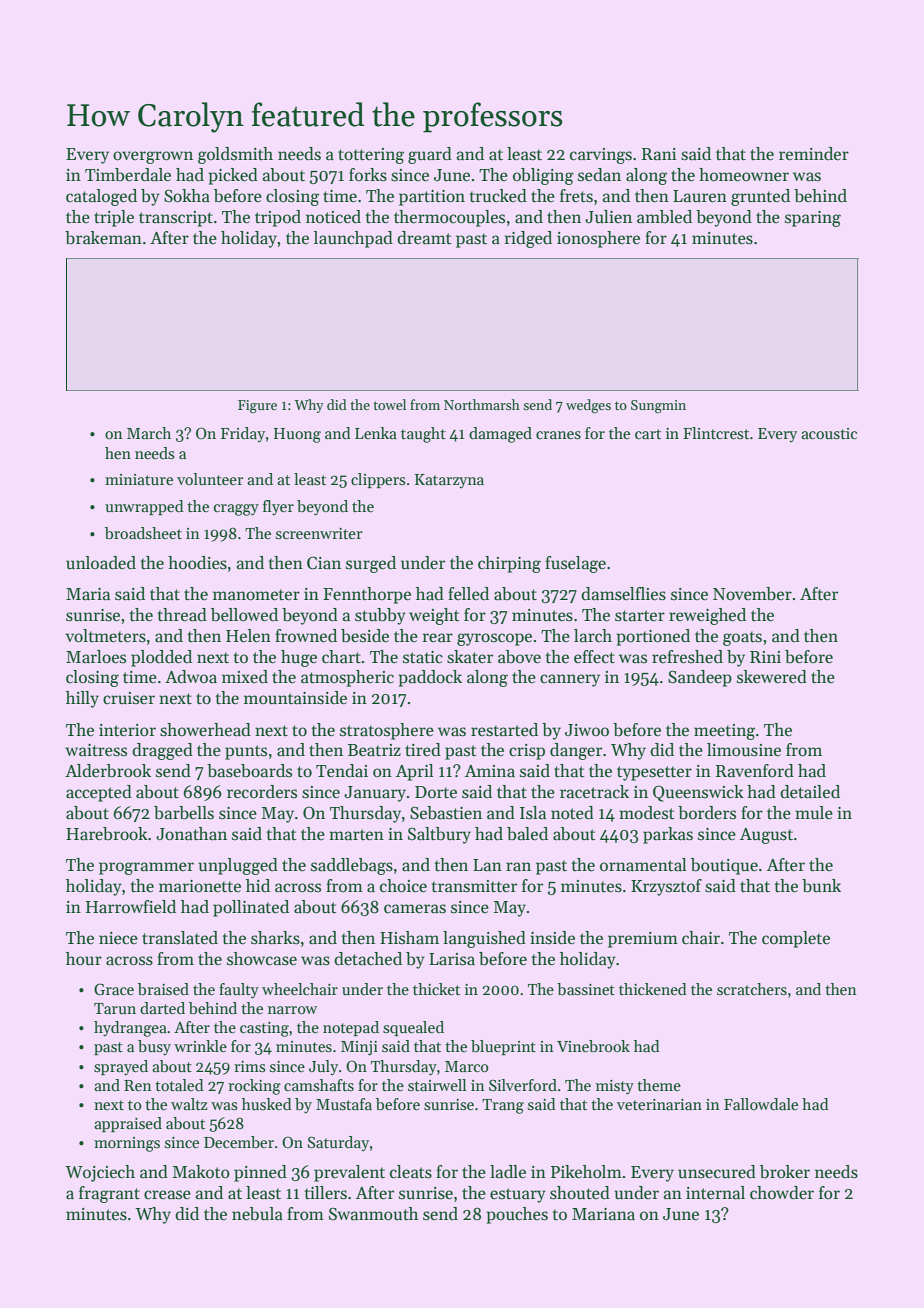 Image resolution: width=924 pixels, height=1308 pixels. I want to click on Timberdale, so click(128, 175).
